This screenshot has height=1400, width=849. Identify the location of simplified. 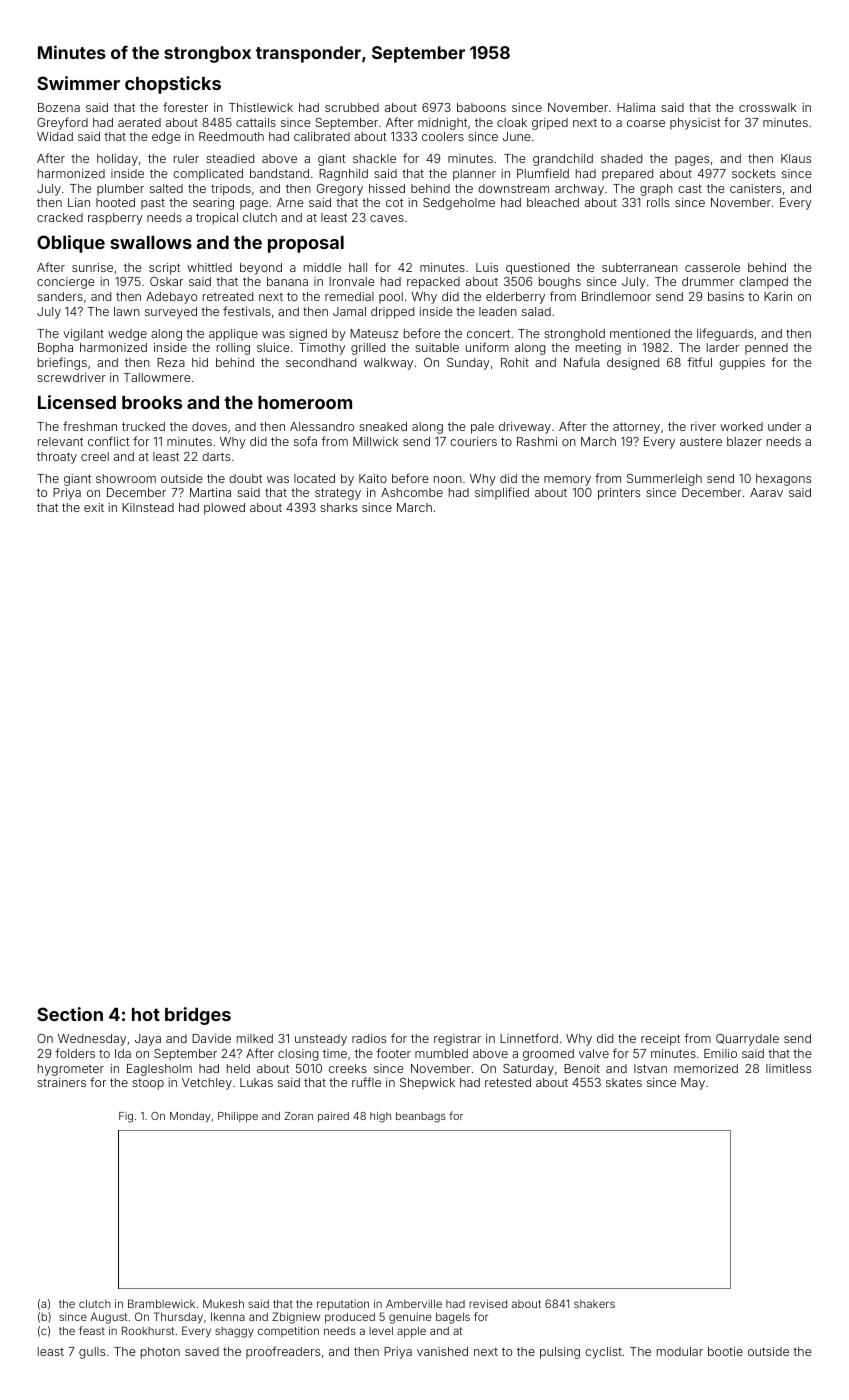
(502, 493).
